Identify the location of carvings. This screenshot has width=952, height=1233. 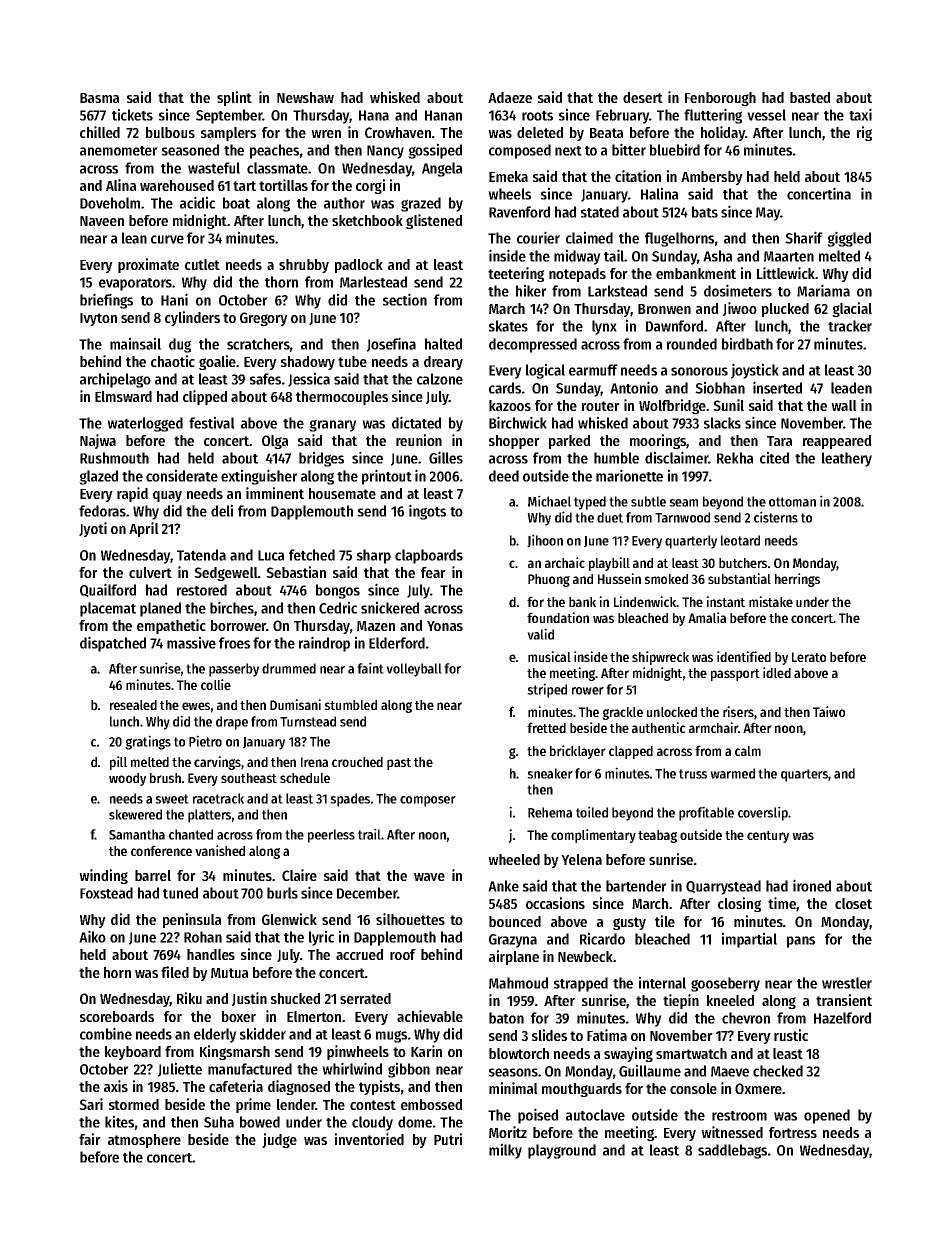
(217, 763).
